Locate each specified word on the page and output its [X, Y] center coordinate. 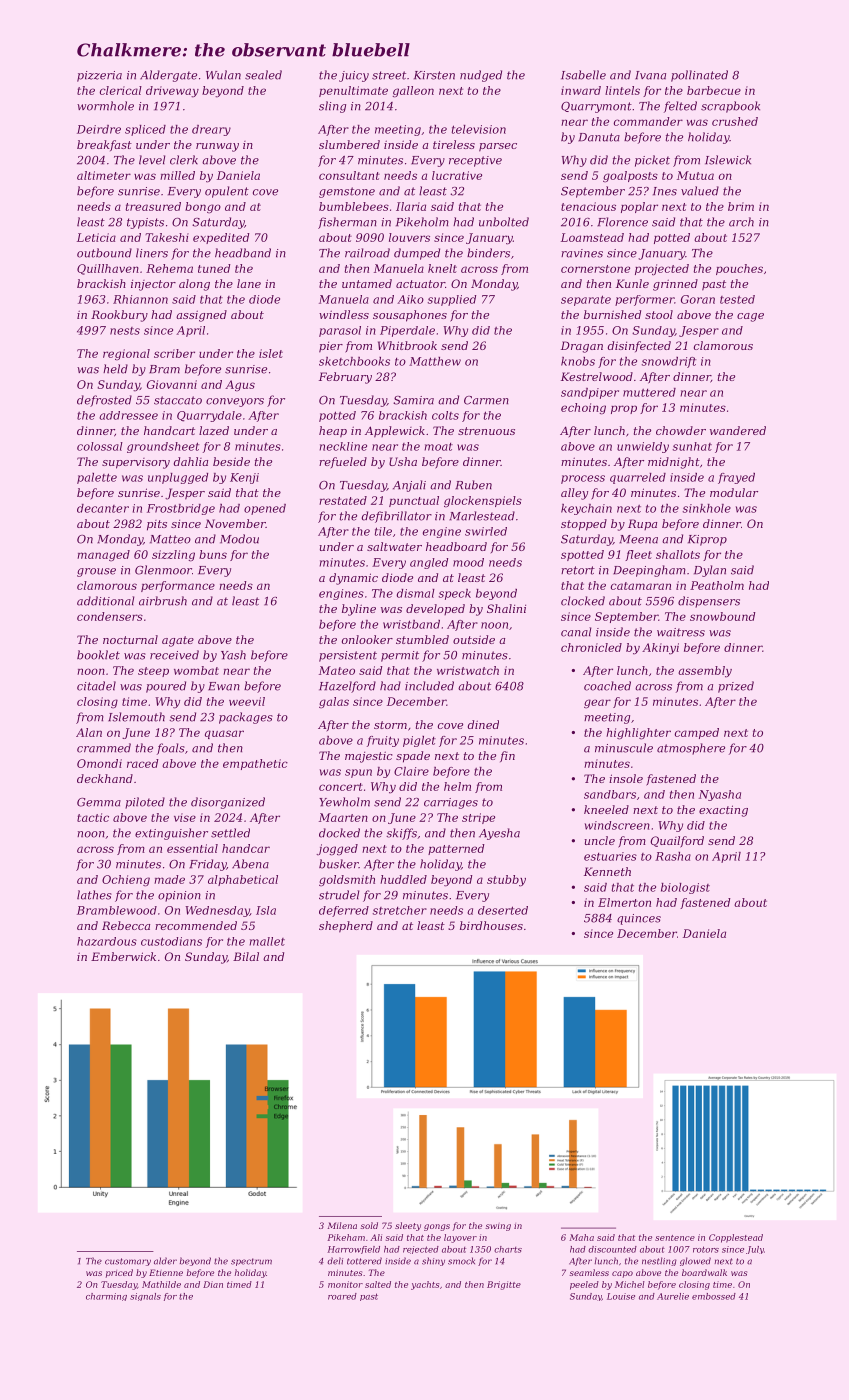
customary [128, 1262]
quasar [224, 734]
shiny [433, 1261]
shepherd [346, 927]
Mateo [337, 670]
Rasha [673, 856]
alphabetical [243, 880]
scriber [174, 353]
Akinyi [660, 649]
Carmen [486, 400]
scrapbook [730, 107]
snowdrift [669, 362]
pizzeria [99, 76]
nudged [481, 76]
